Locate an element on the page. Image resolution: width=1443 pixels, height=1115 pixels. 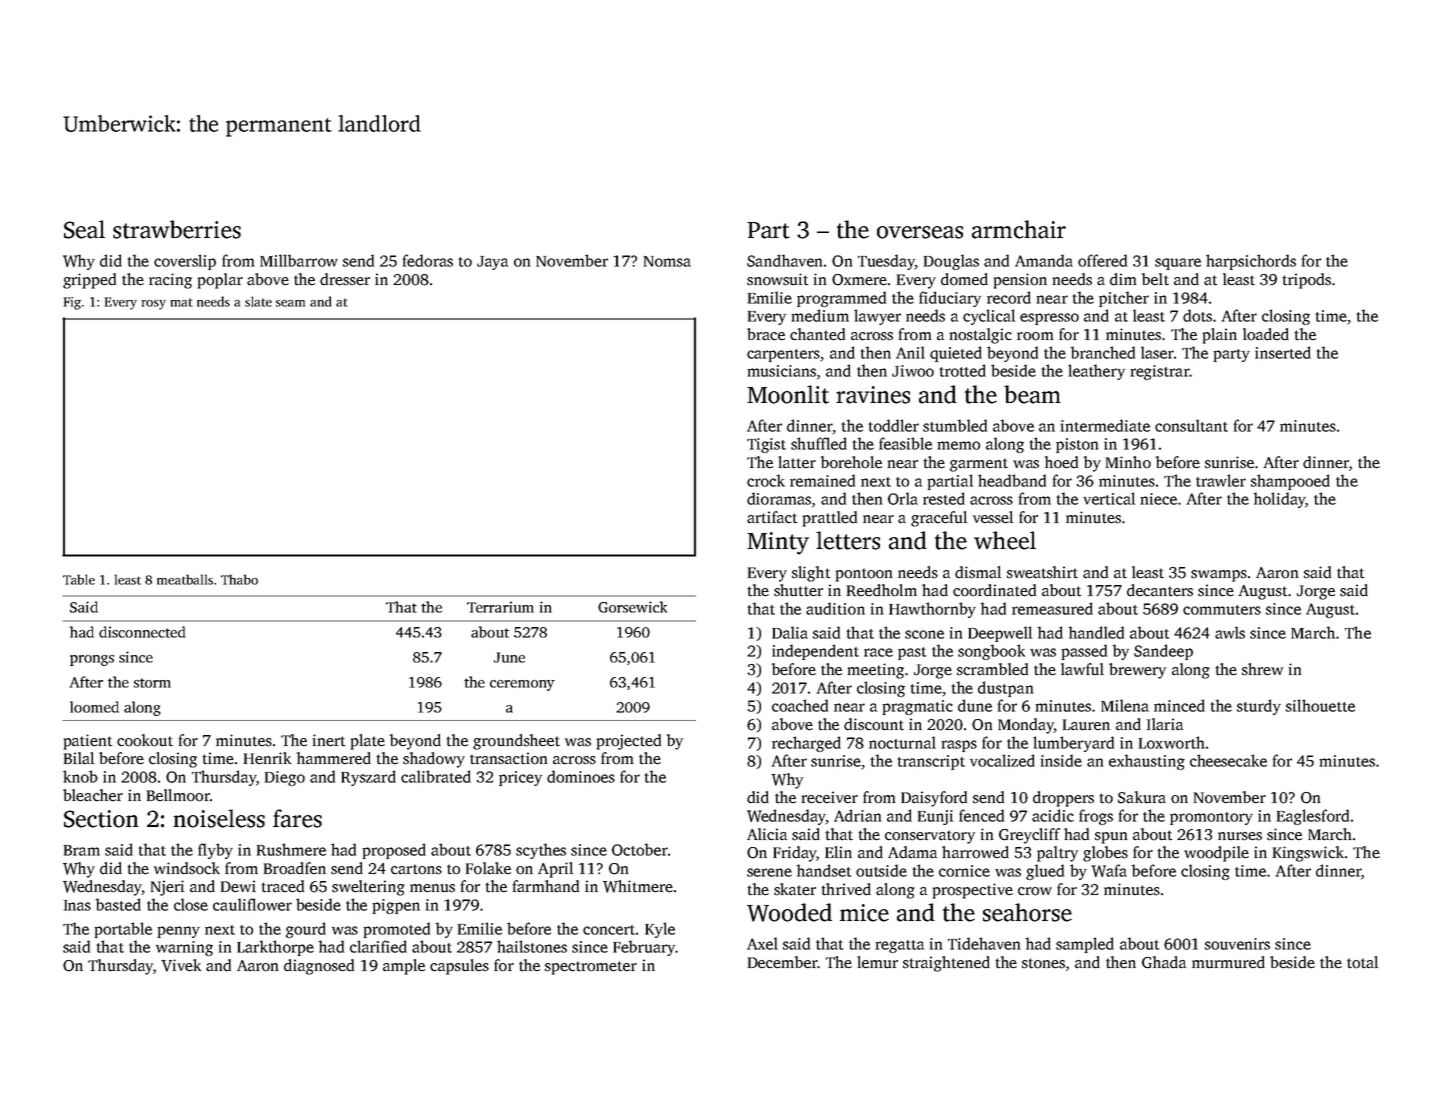
holiday is located at coordinates (1279, 500).
